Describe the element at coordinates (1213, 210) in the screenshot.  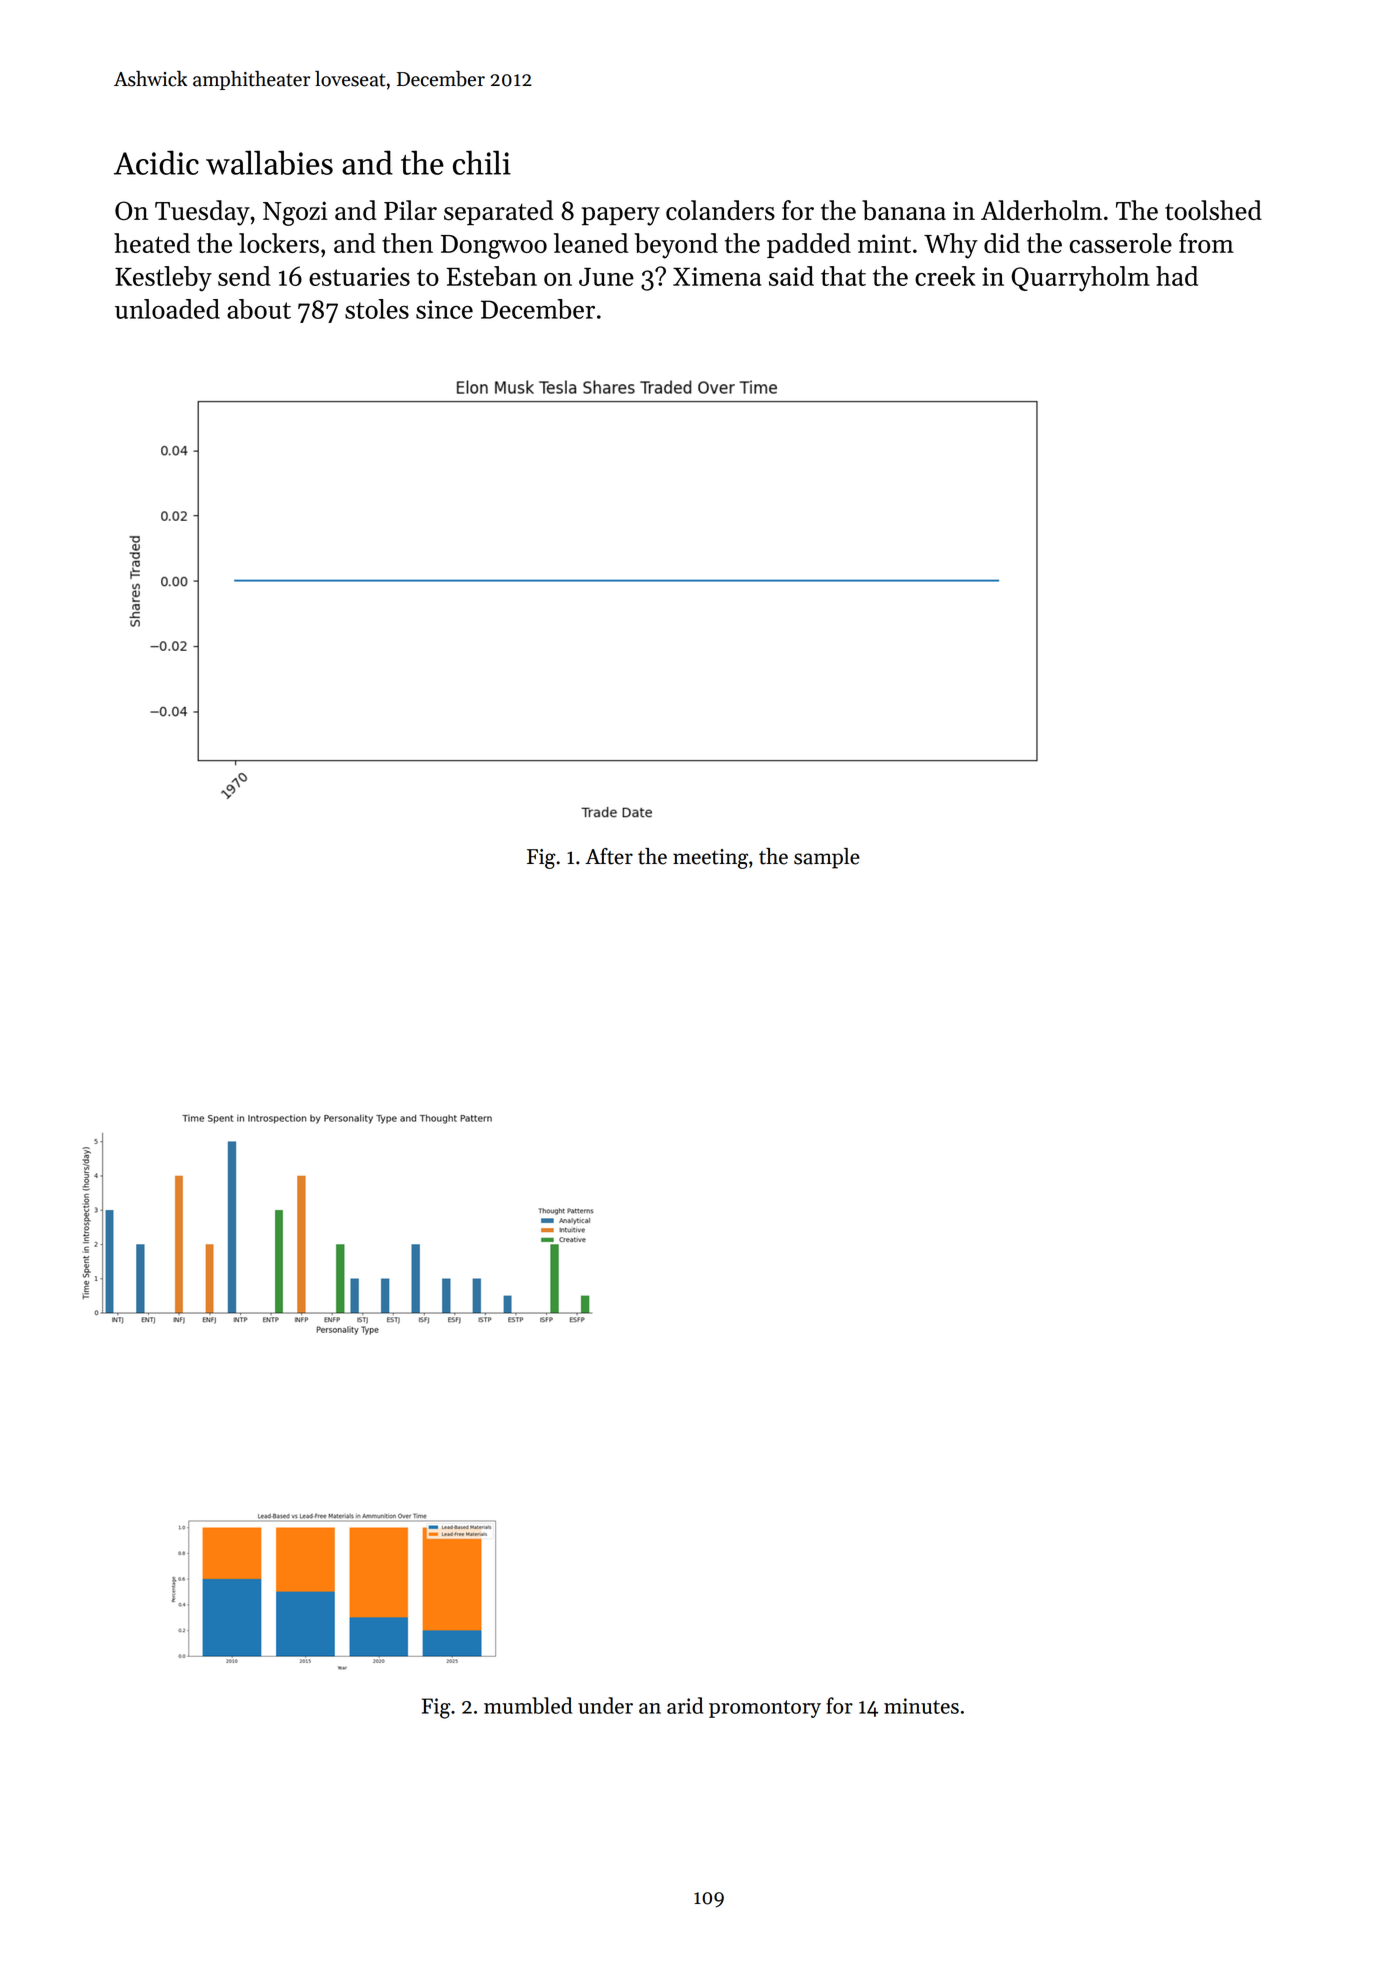
I see `toolshed` at that location.
